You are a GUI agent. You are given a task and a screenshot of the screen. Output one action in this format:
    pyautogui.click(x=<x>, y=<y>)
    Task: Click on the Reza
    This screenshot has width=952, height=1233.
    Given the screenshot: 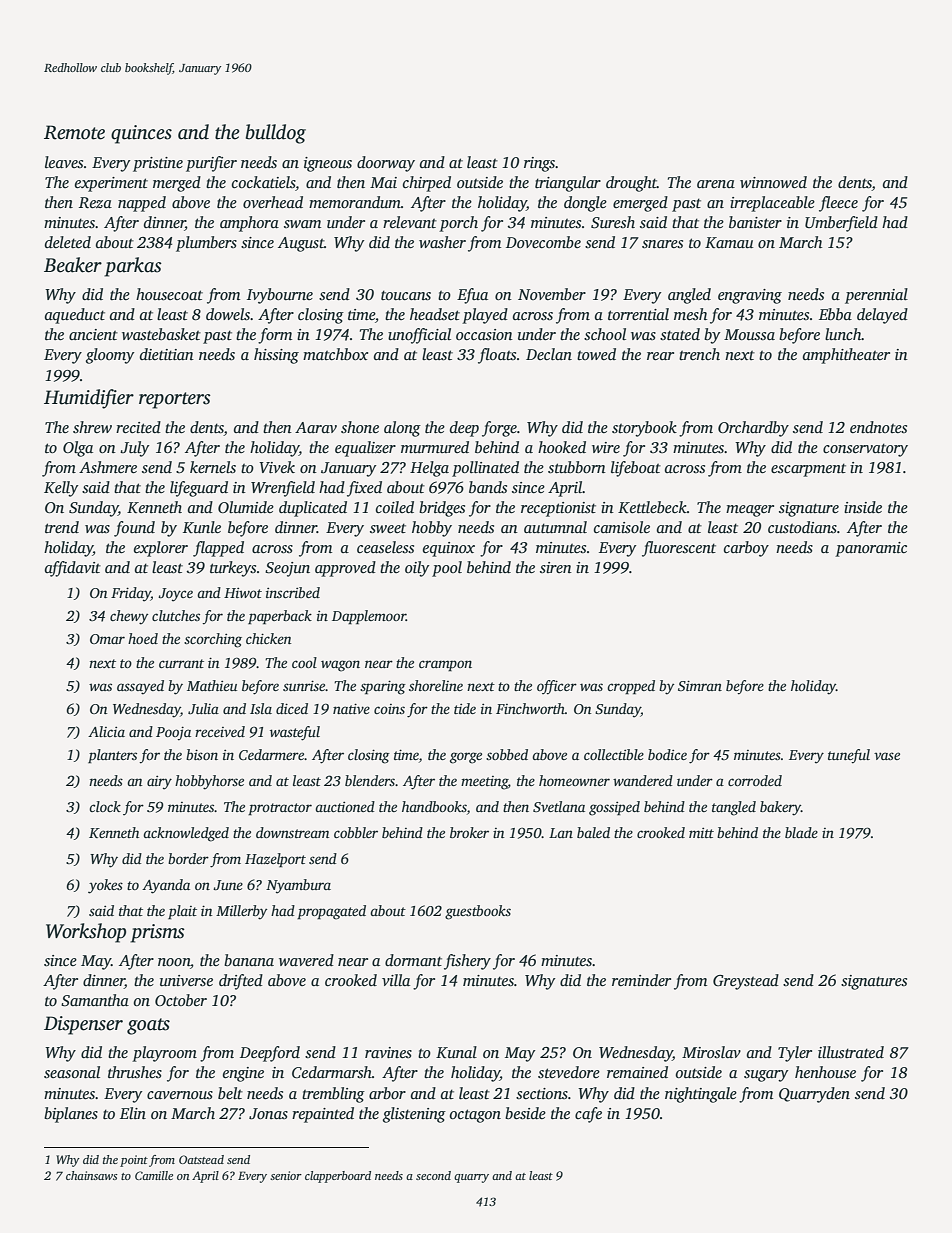 What is the action you would take?
    pyautogui.click(x=95, y=202)
